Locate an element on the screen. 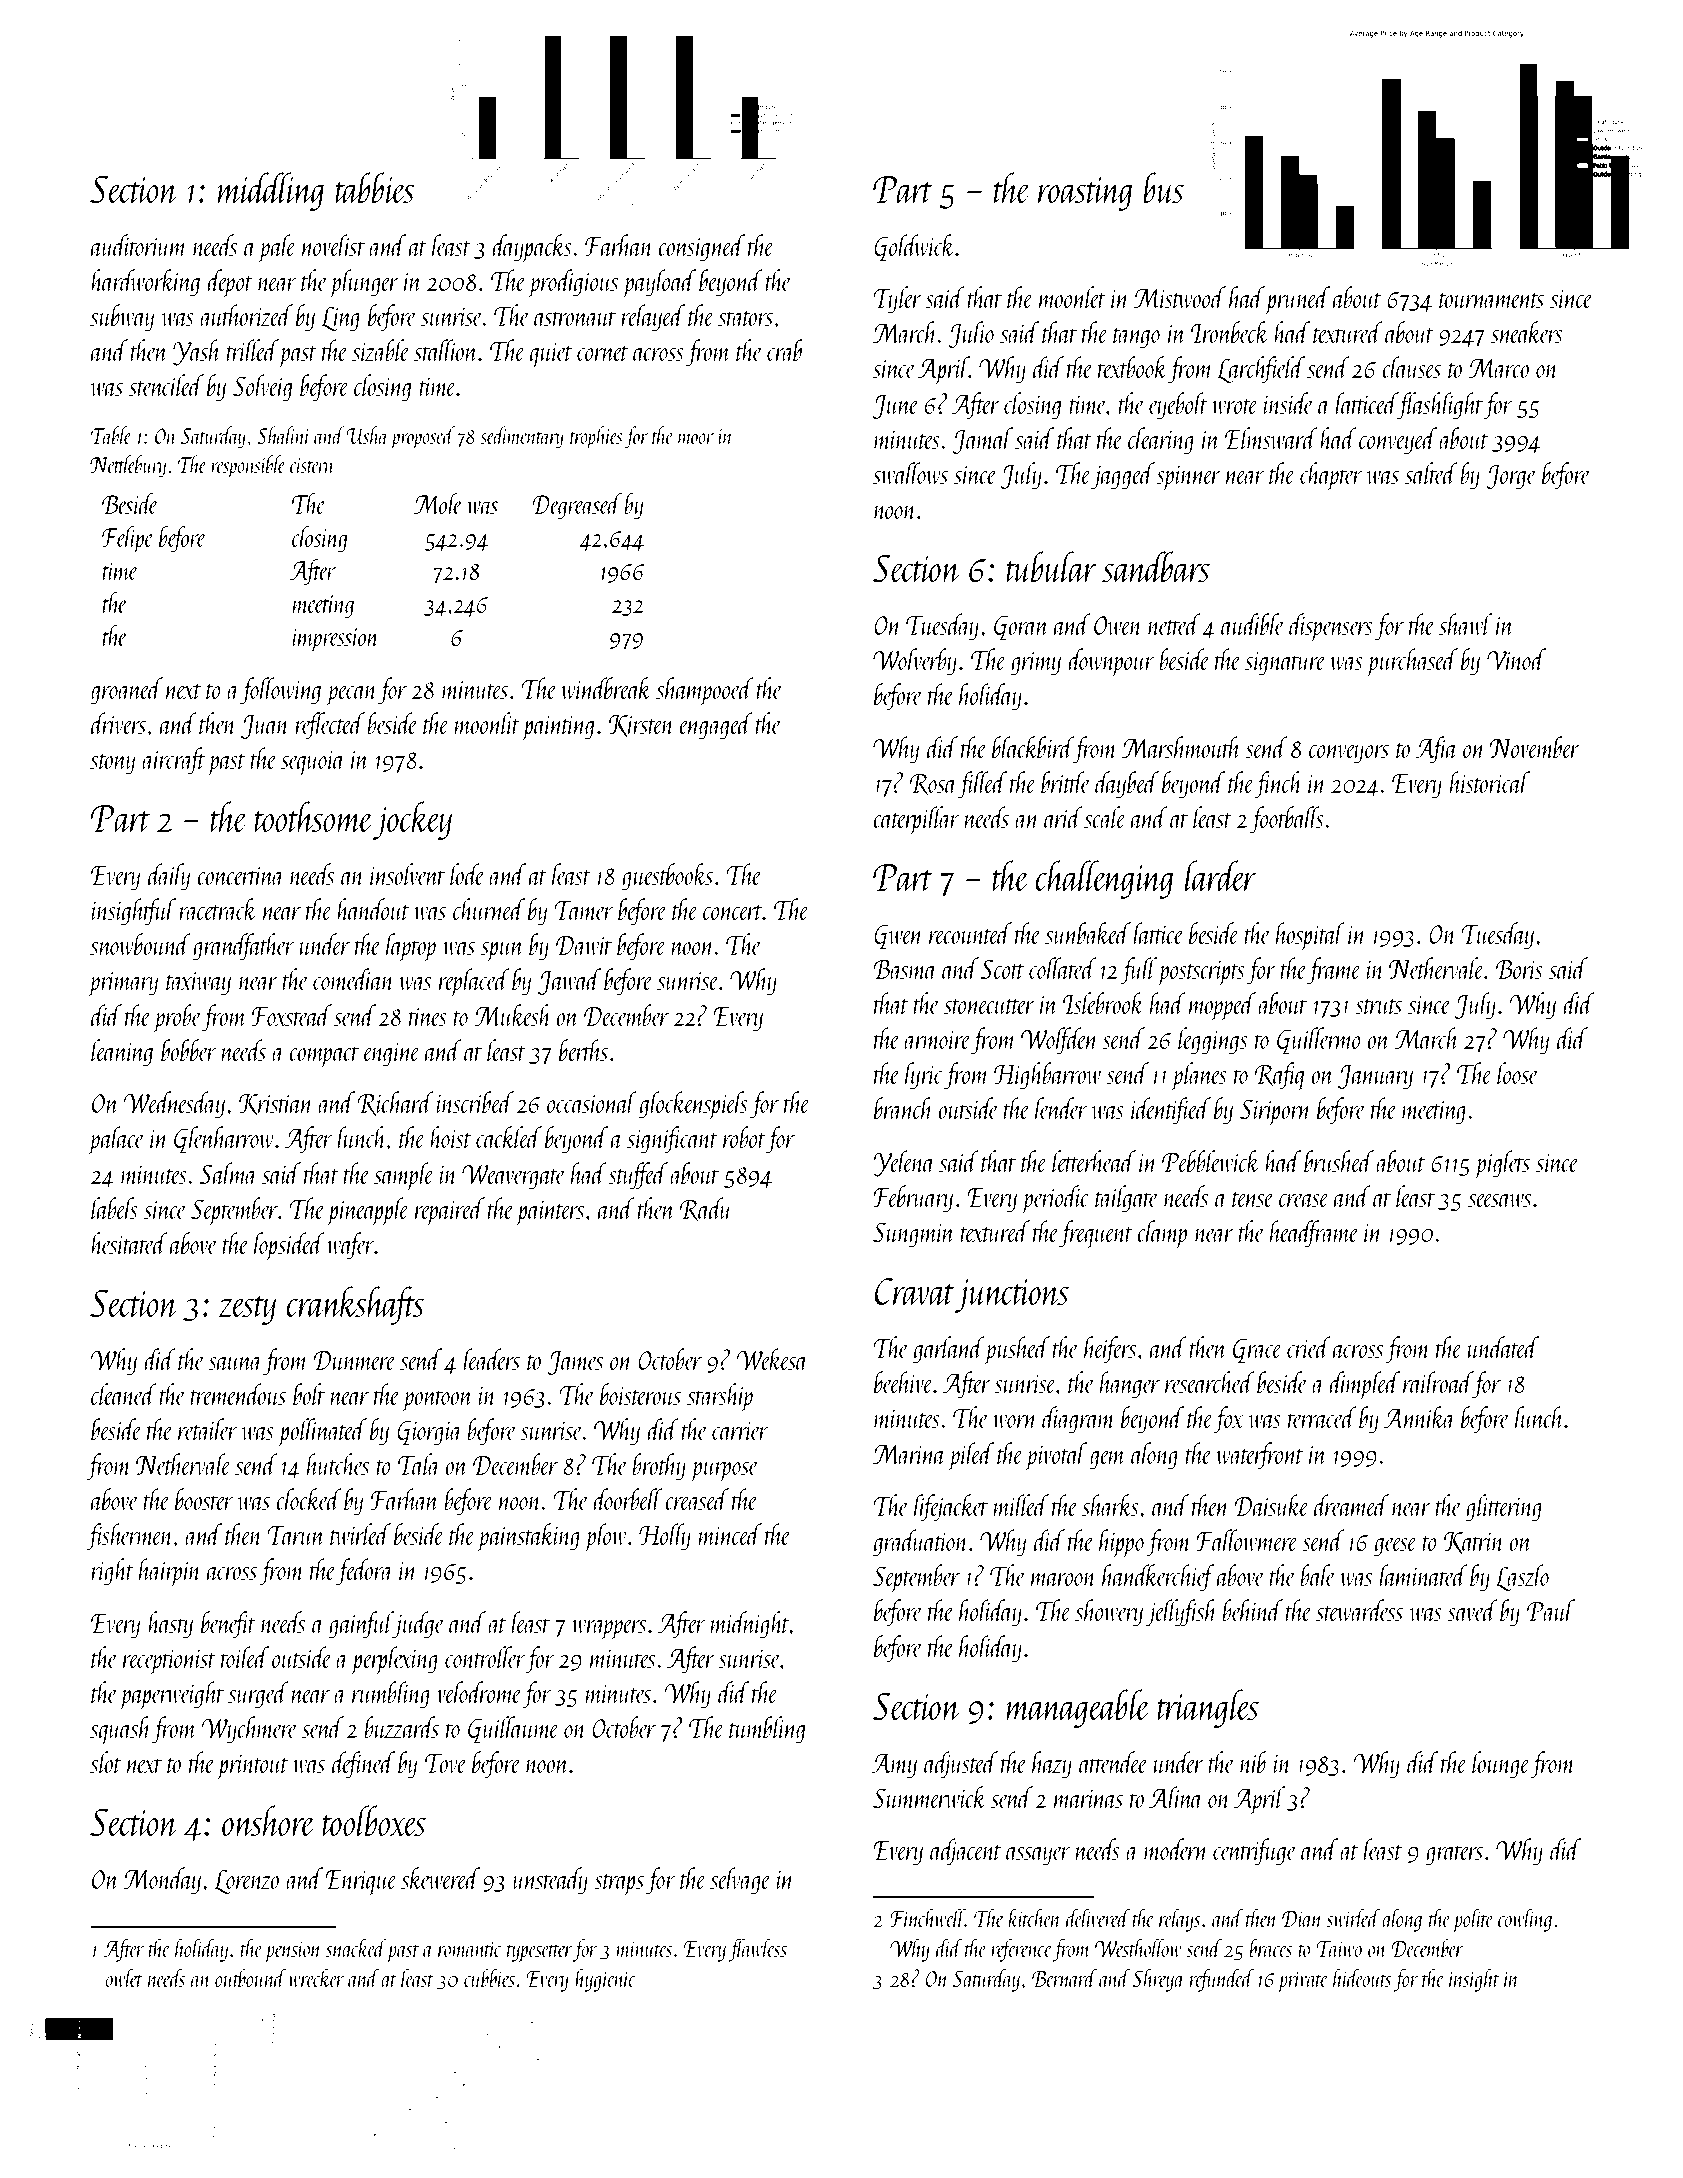  Felipe is located at coordinates (128, 539).
